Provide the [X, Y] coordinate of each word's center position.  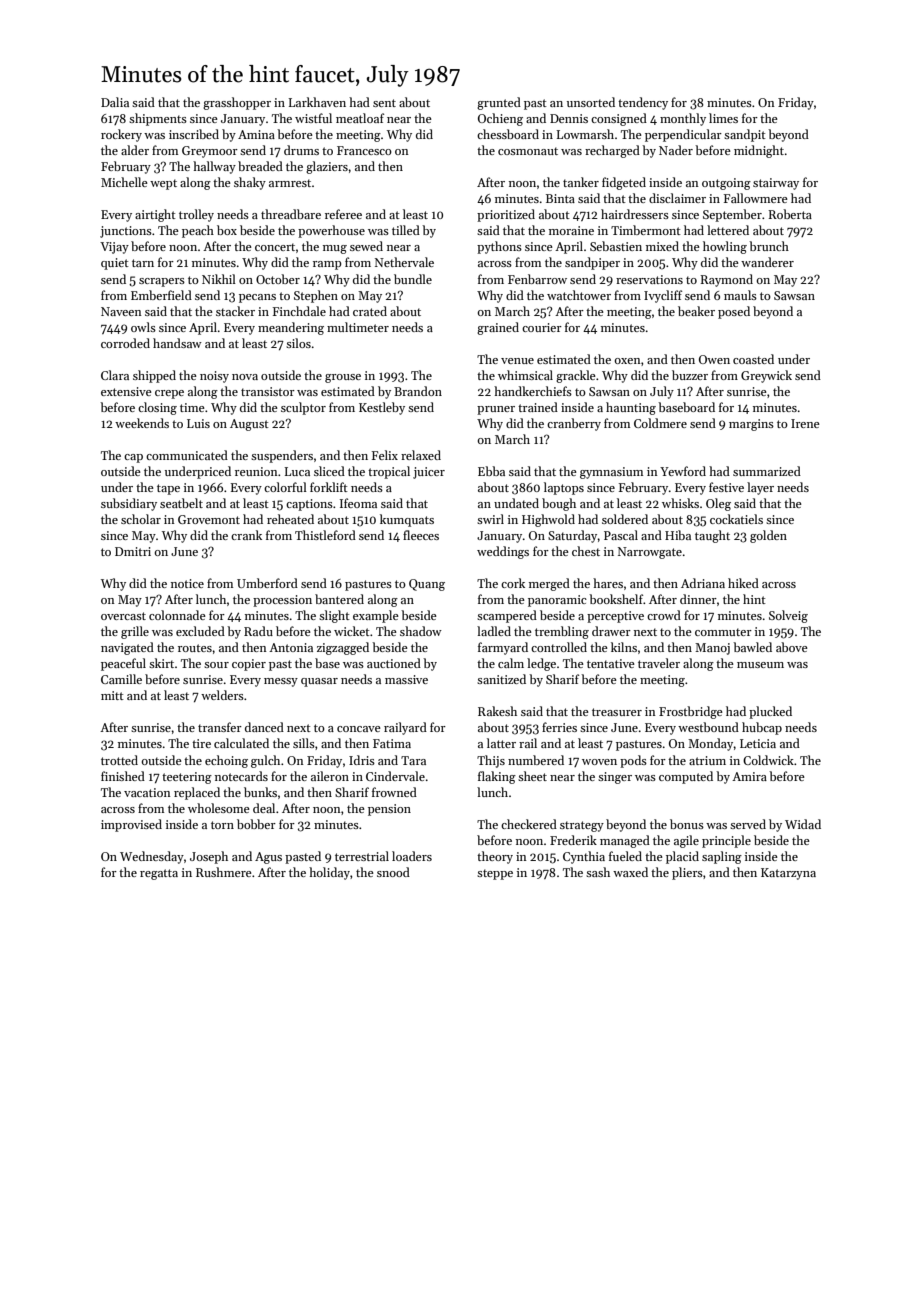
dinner [698, 599]
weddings [503, 552]
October [278, 279]
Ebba [491, 471]
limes [723, 118]
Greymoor [210, 152]
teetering [187, 778]
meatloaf [360, 118]
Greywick [766, 376]
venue [517, 361]
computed [686, 777]
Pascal [621, 535]
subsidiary [129, 504]
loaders [412, 856]
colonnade [177, 615]
